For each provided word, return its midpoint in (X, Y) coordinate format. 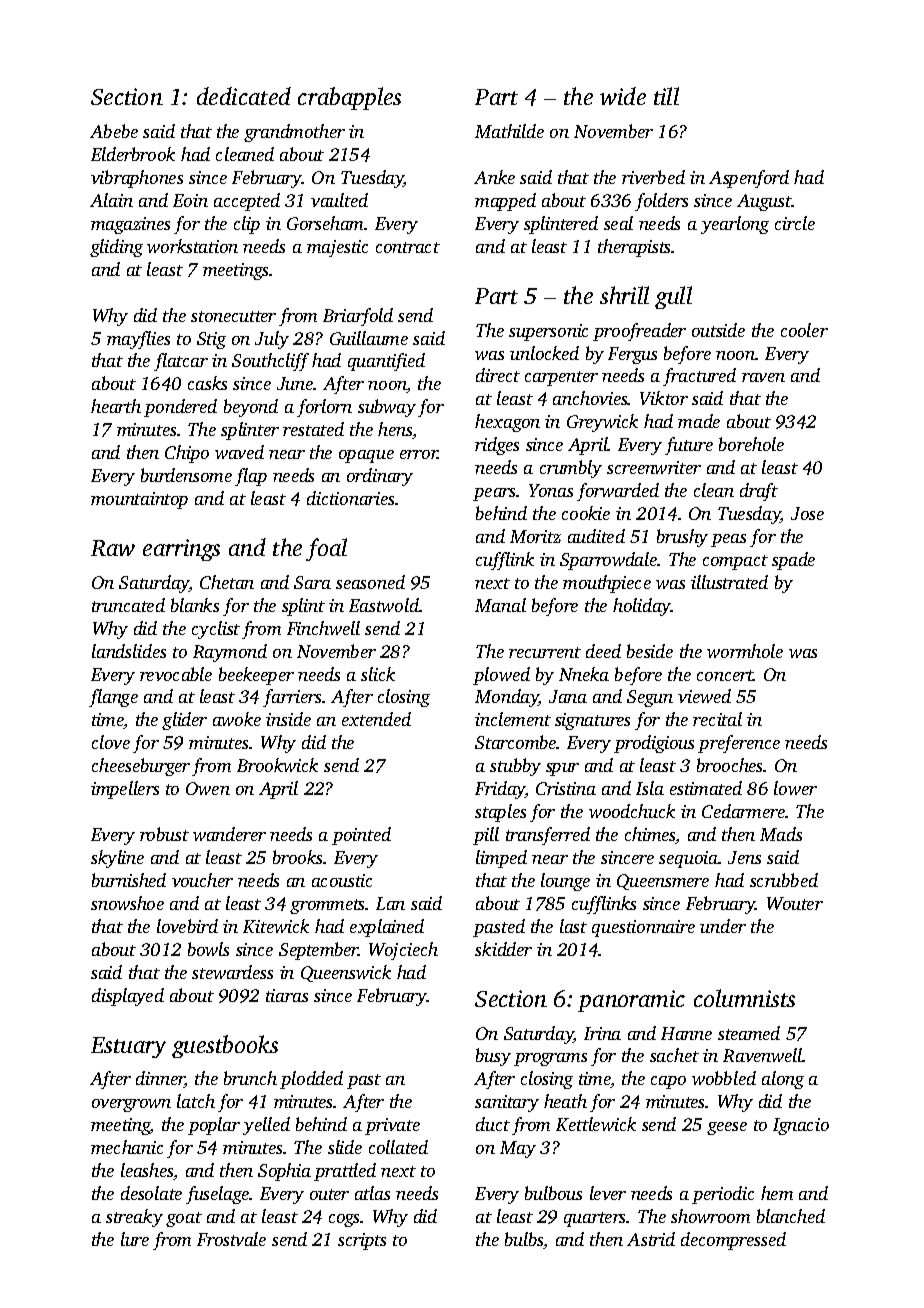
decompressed (733, 1241)
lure (135, 1239)
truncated (128, 605)
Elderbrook (133, 154)
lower (795, 788)
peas (728, 540)
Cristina (566, 788)
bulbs (524, 1240)
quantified (386, 362)
